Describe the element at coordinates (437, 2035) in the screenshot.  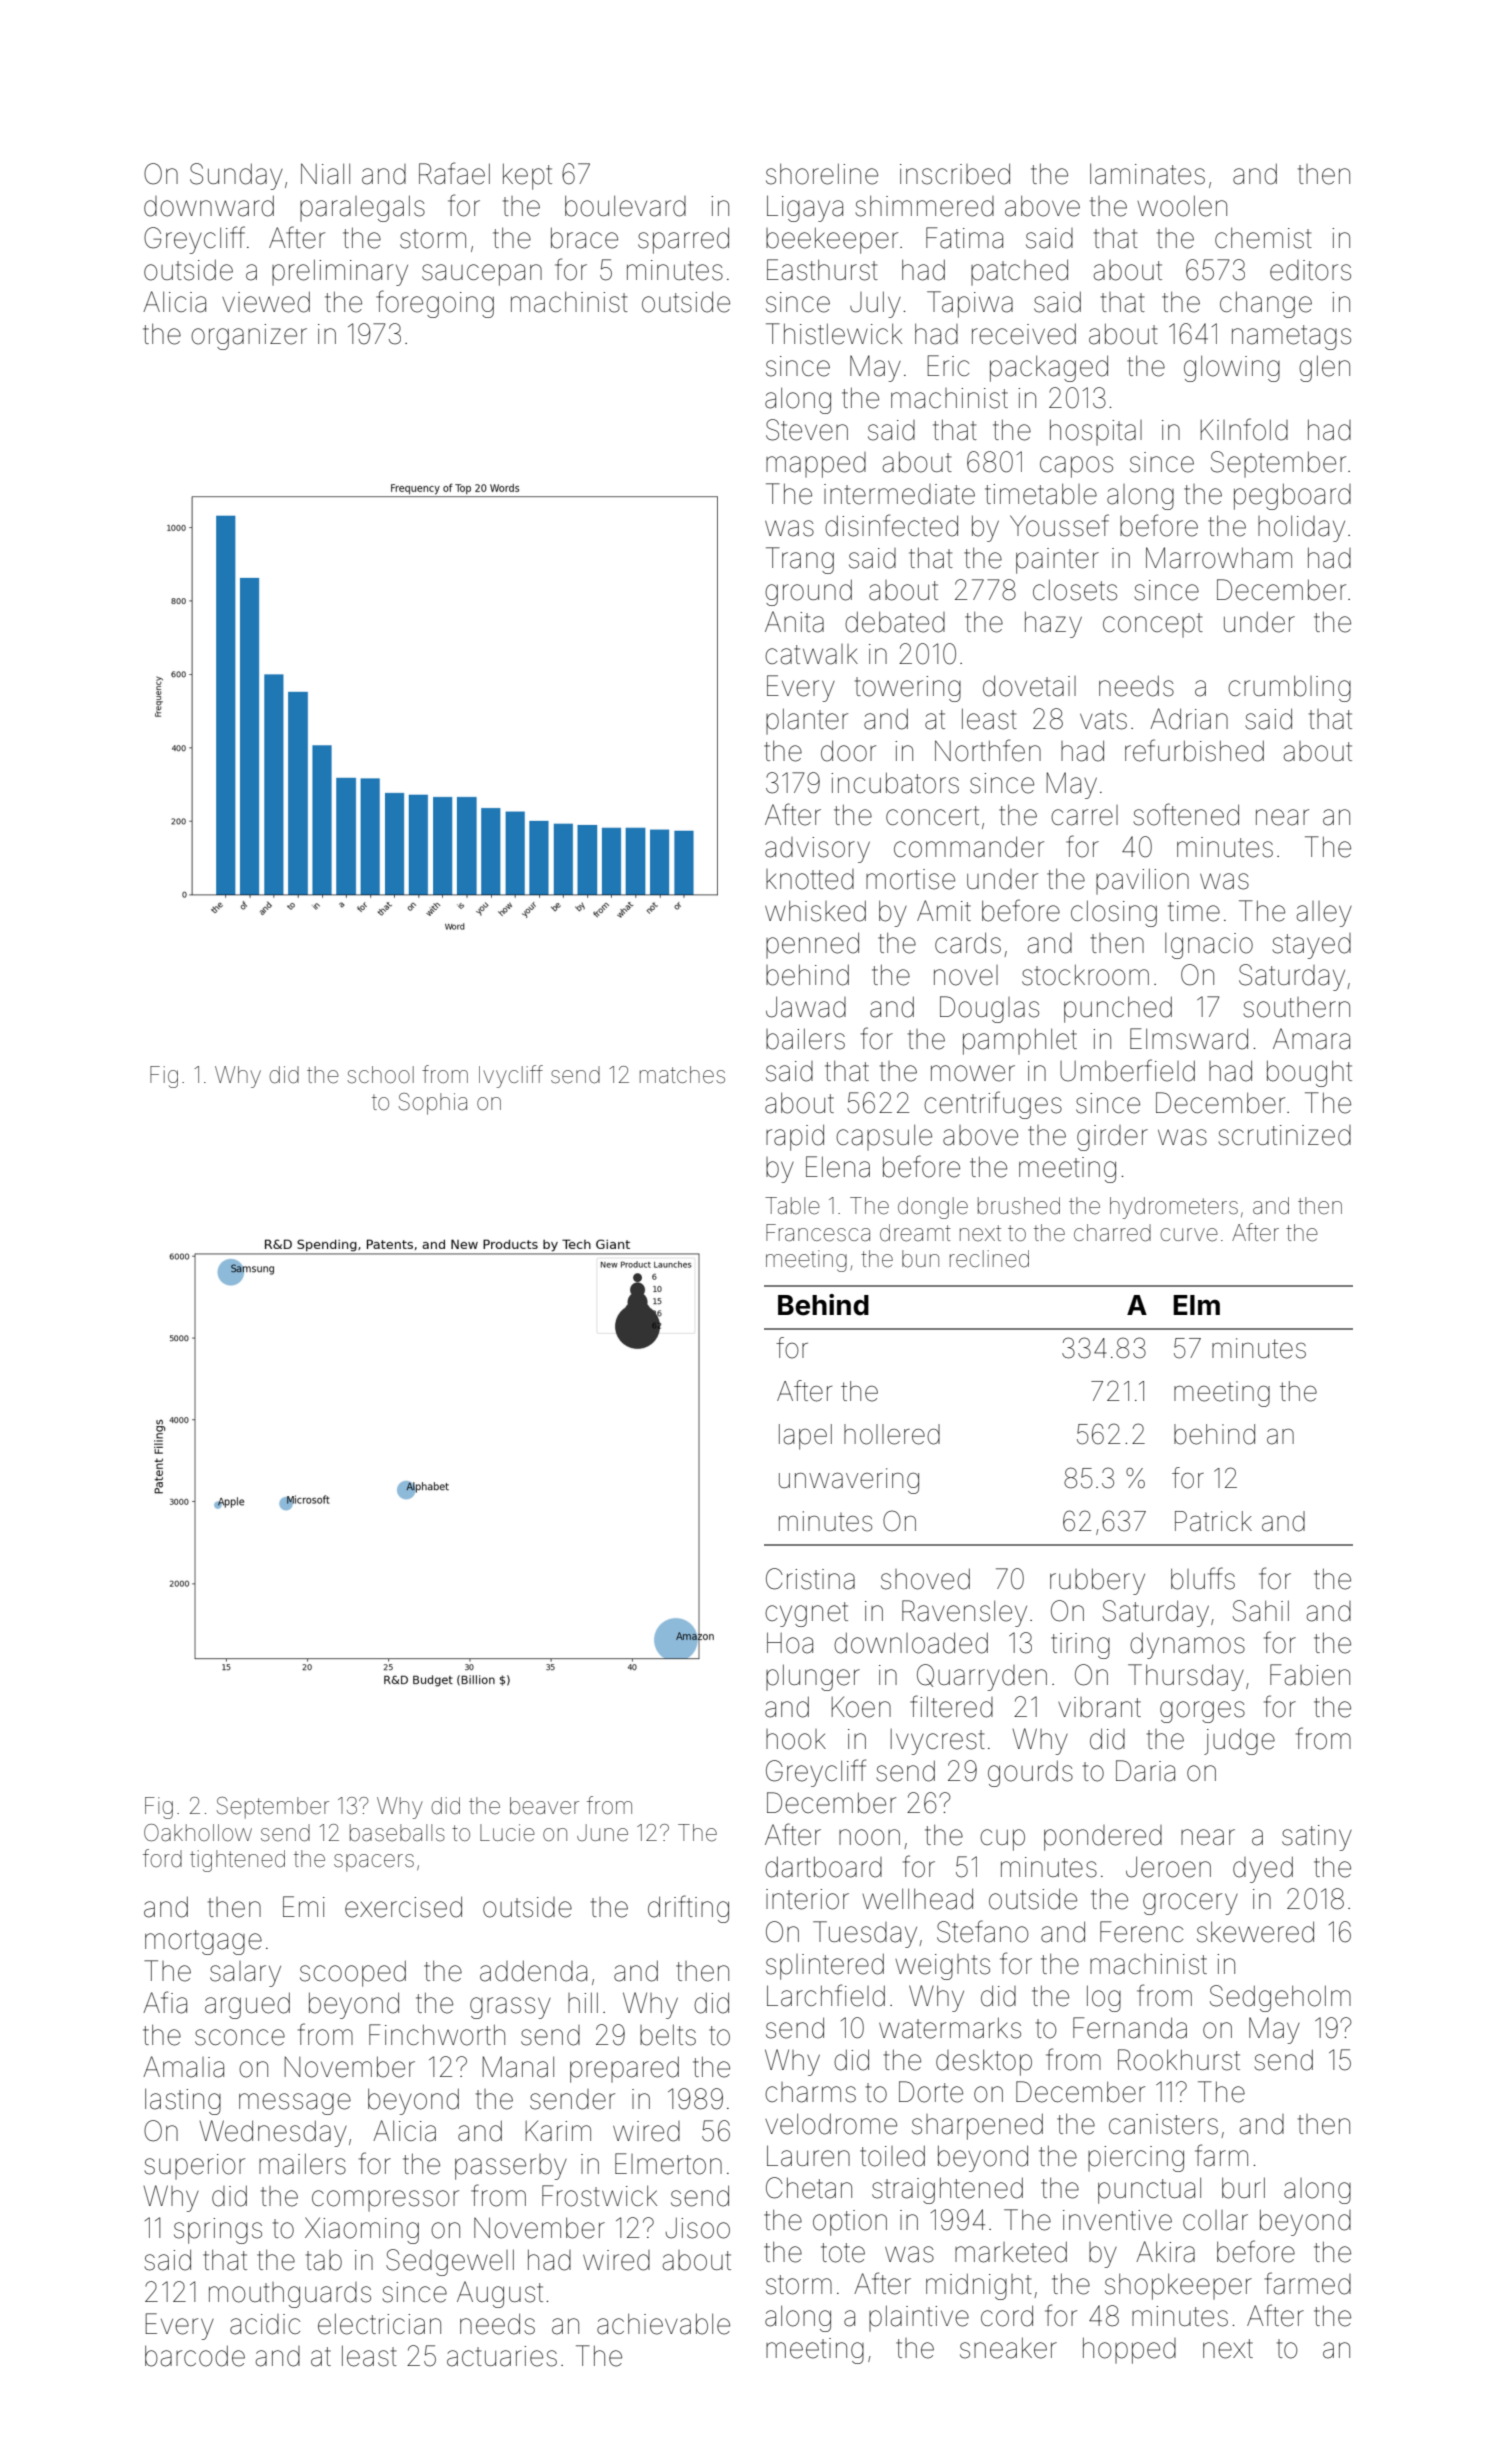
I see `Finchworth` at that location.
